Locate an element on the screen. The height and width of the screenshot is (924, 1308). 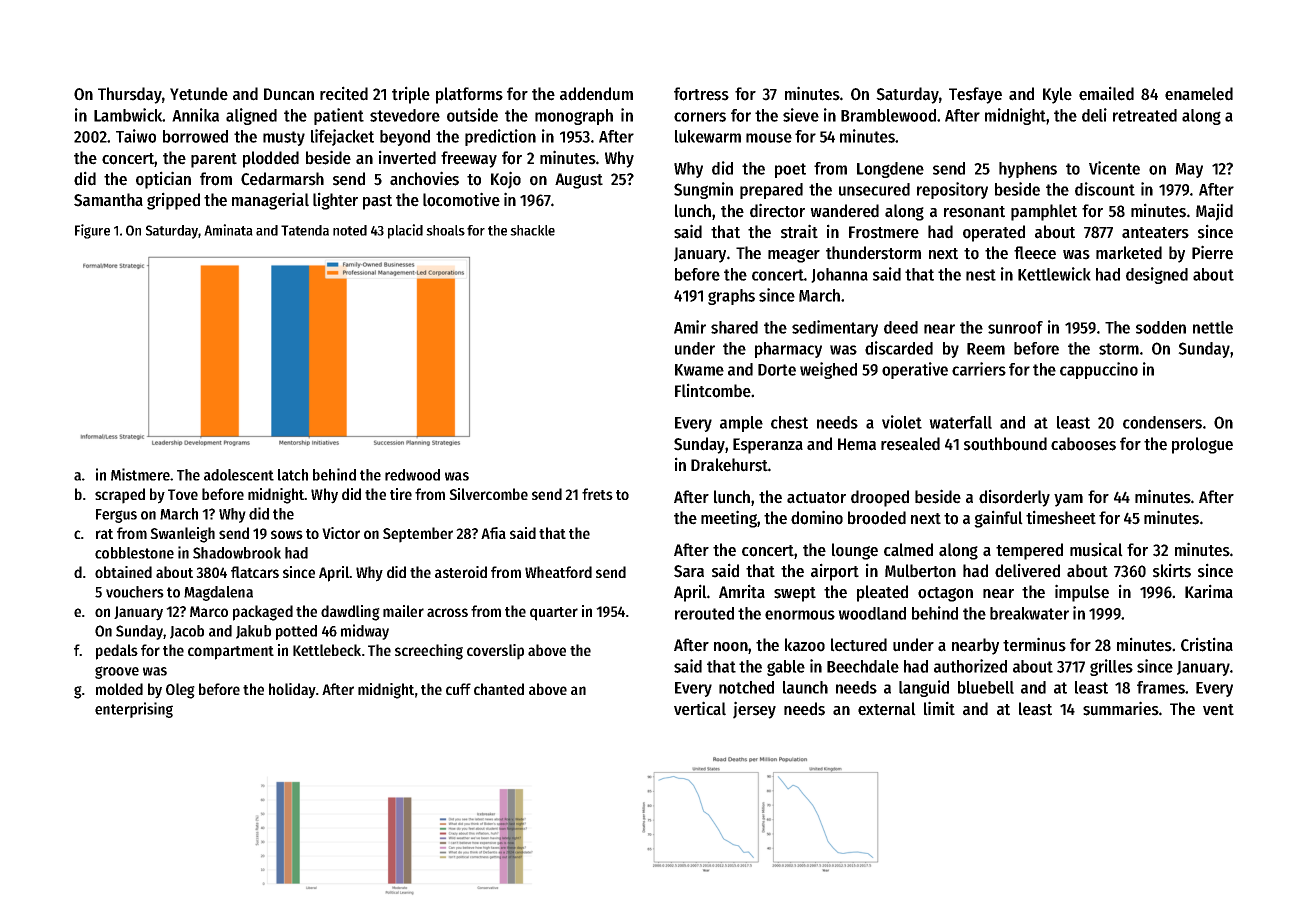
enterprising is located at coordinates (134, 710).
